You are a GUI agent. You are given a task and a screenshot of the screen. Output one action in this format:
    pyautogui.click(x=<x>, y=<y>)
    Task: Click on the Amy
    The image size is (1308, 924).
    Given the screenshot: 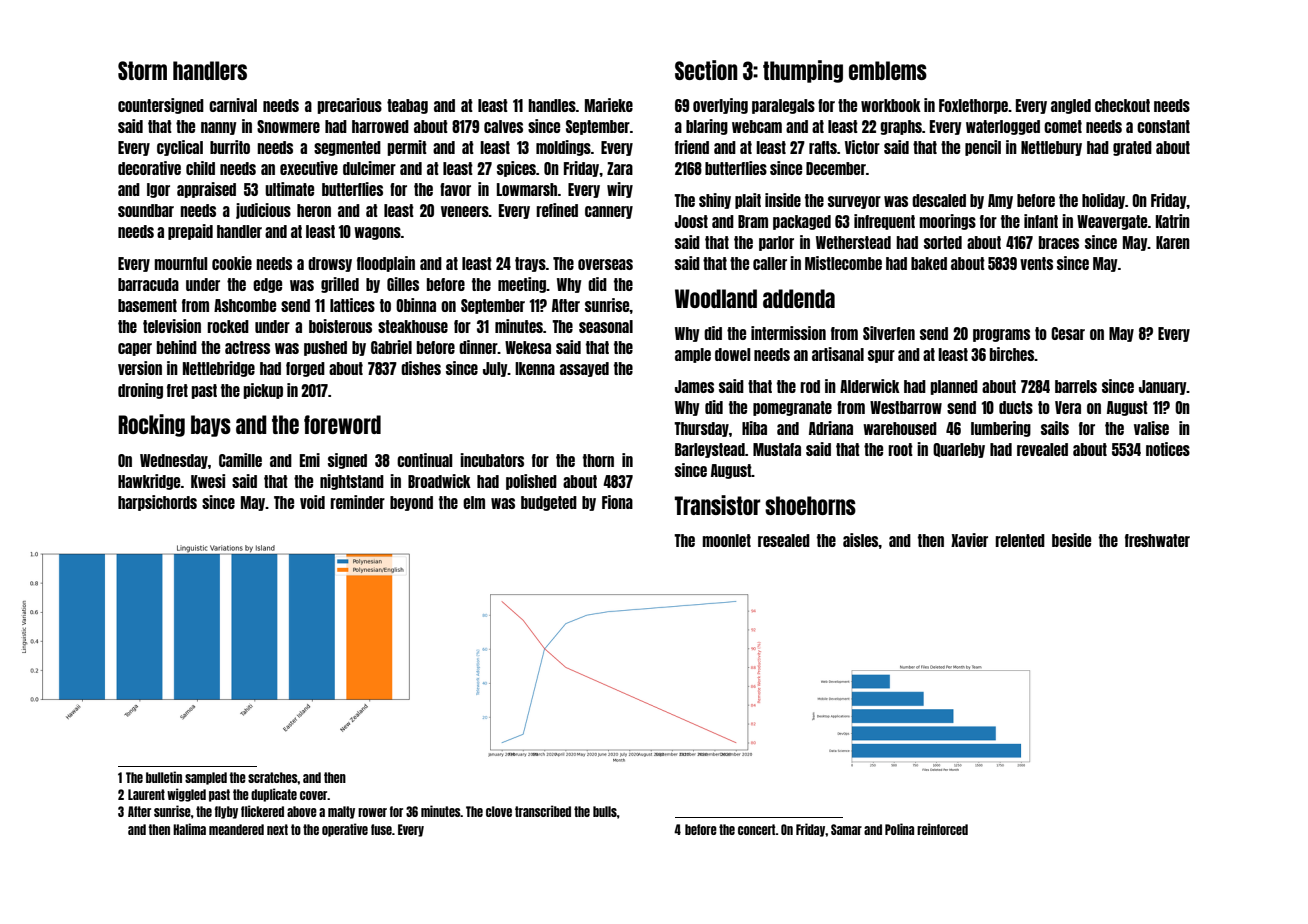 What is the action you would take?
    pyautogui.click(x=1000, y=201)
